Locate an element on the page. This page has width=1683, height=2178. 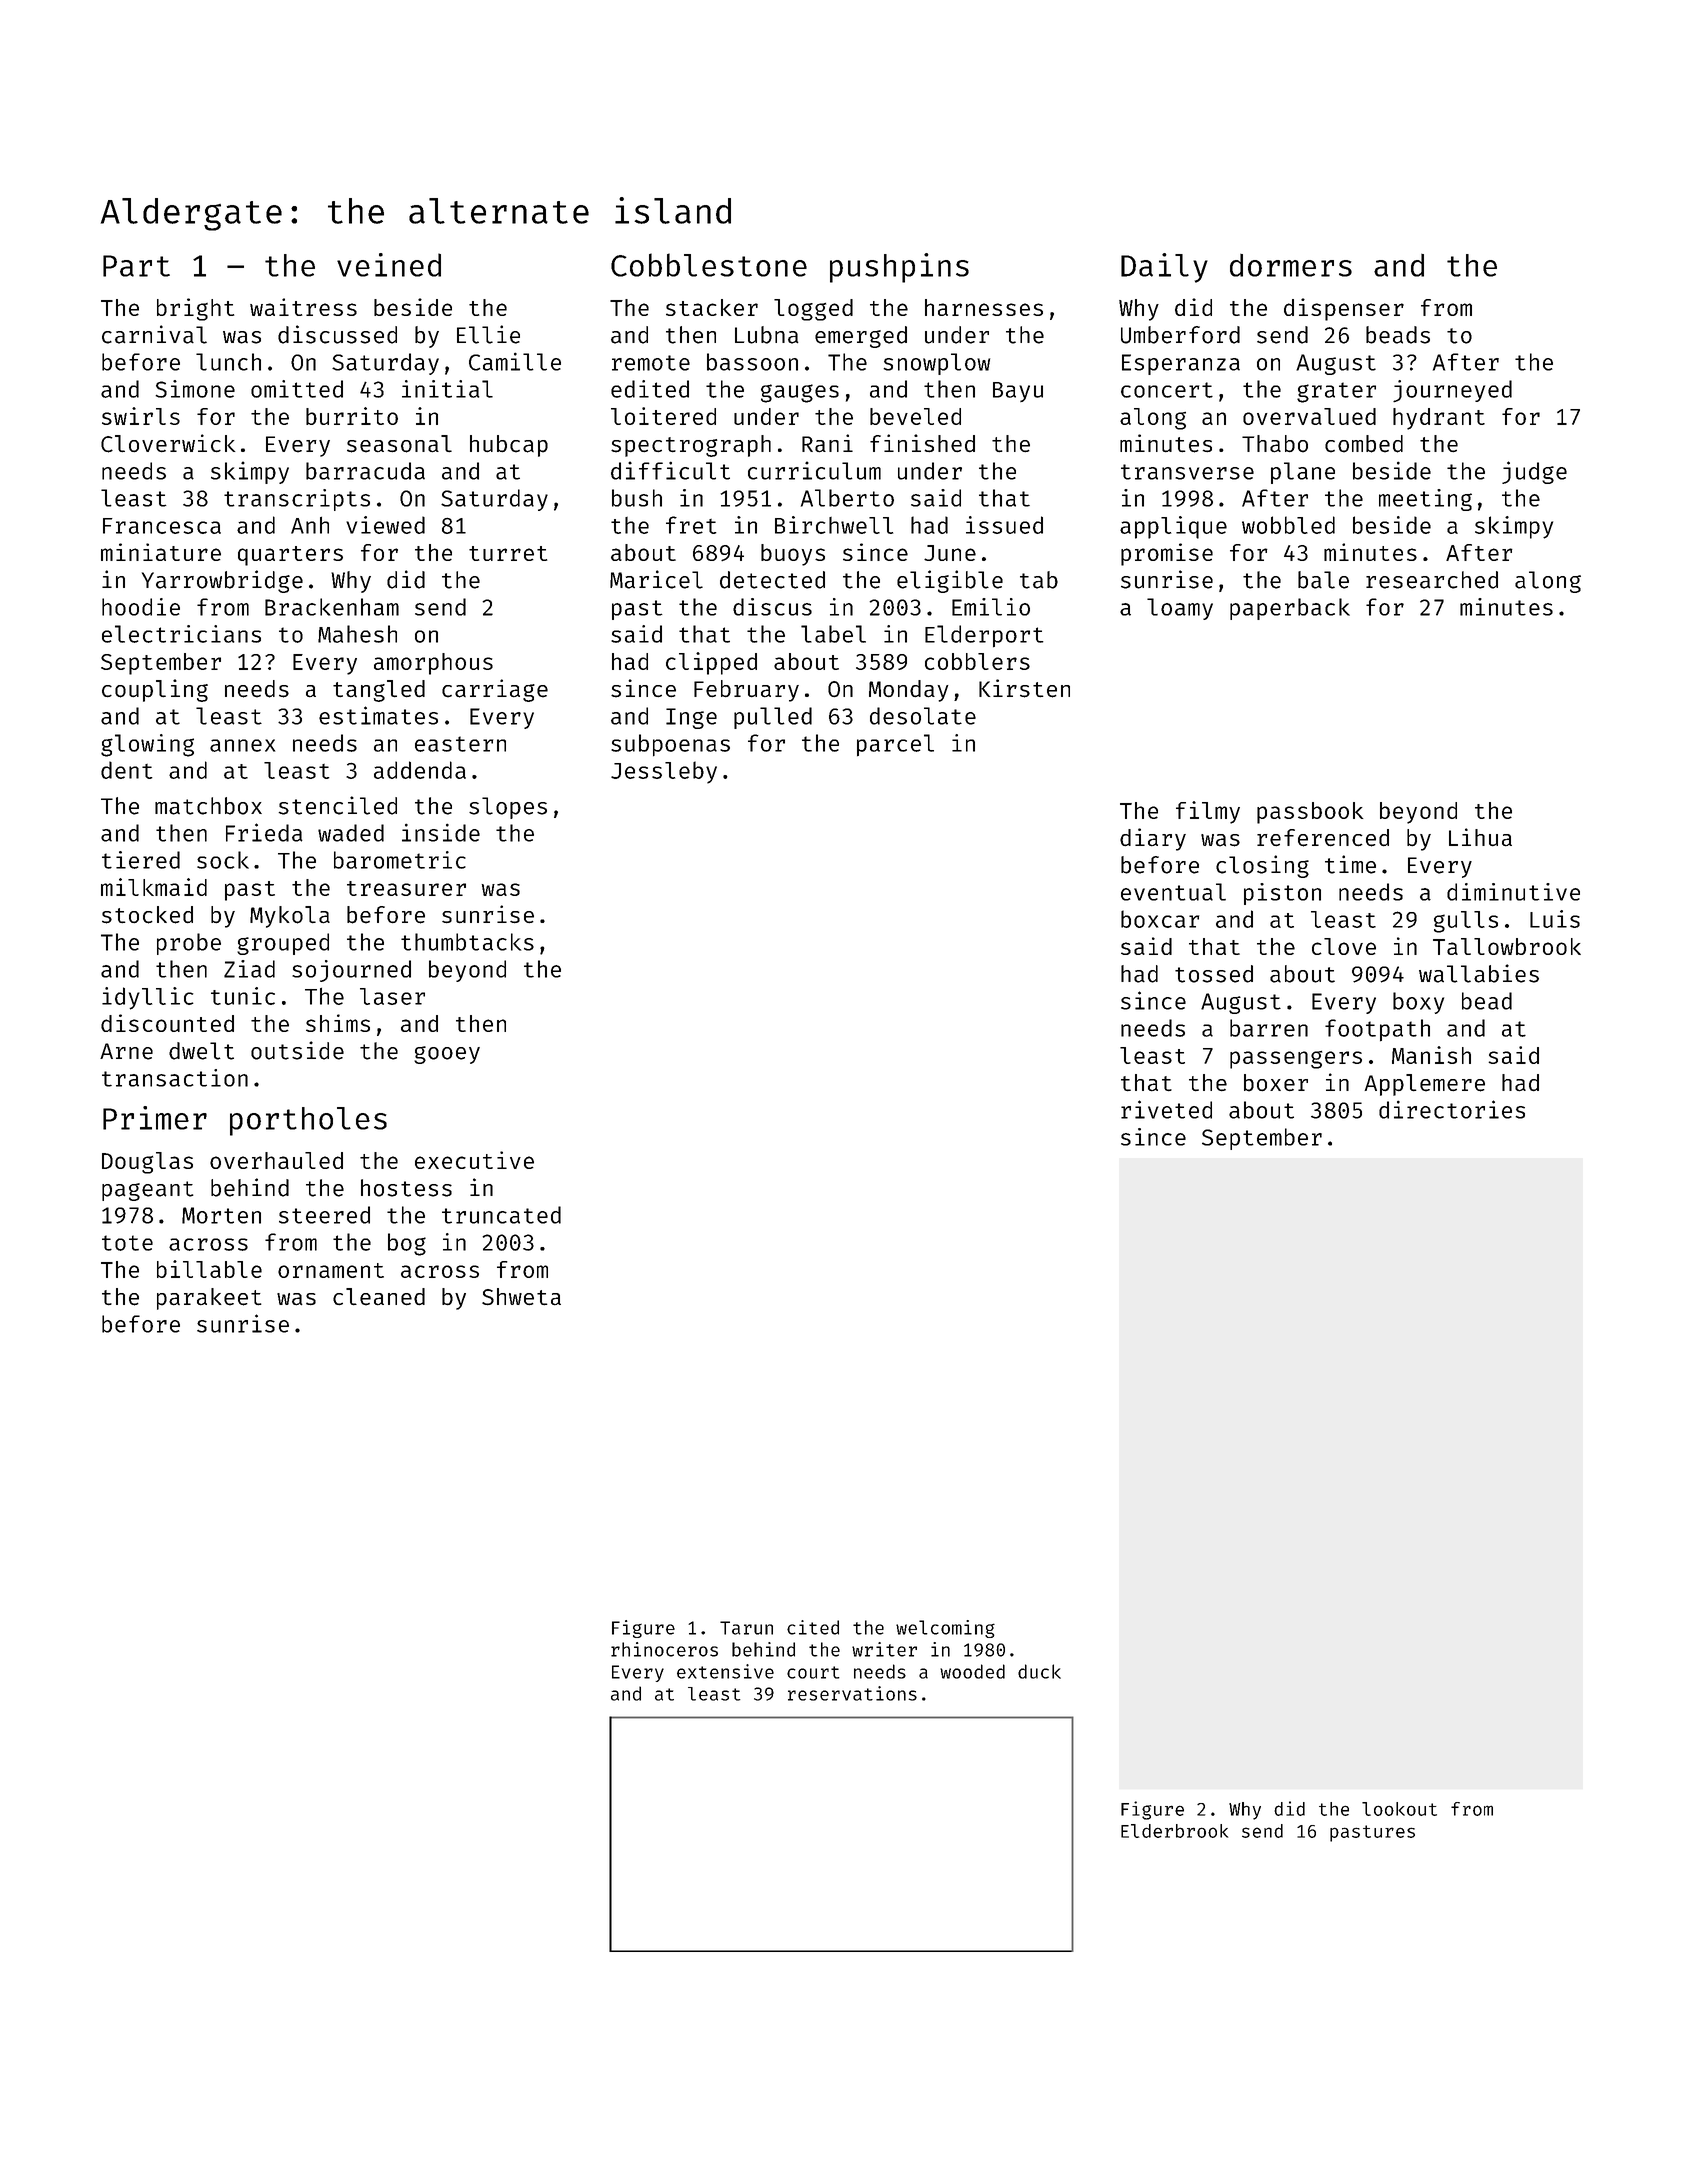
Shweta is located at coordinates (521, 1296).
